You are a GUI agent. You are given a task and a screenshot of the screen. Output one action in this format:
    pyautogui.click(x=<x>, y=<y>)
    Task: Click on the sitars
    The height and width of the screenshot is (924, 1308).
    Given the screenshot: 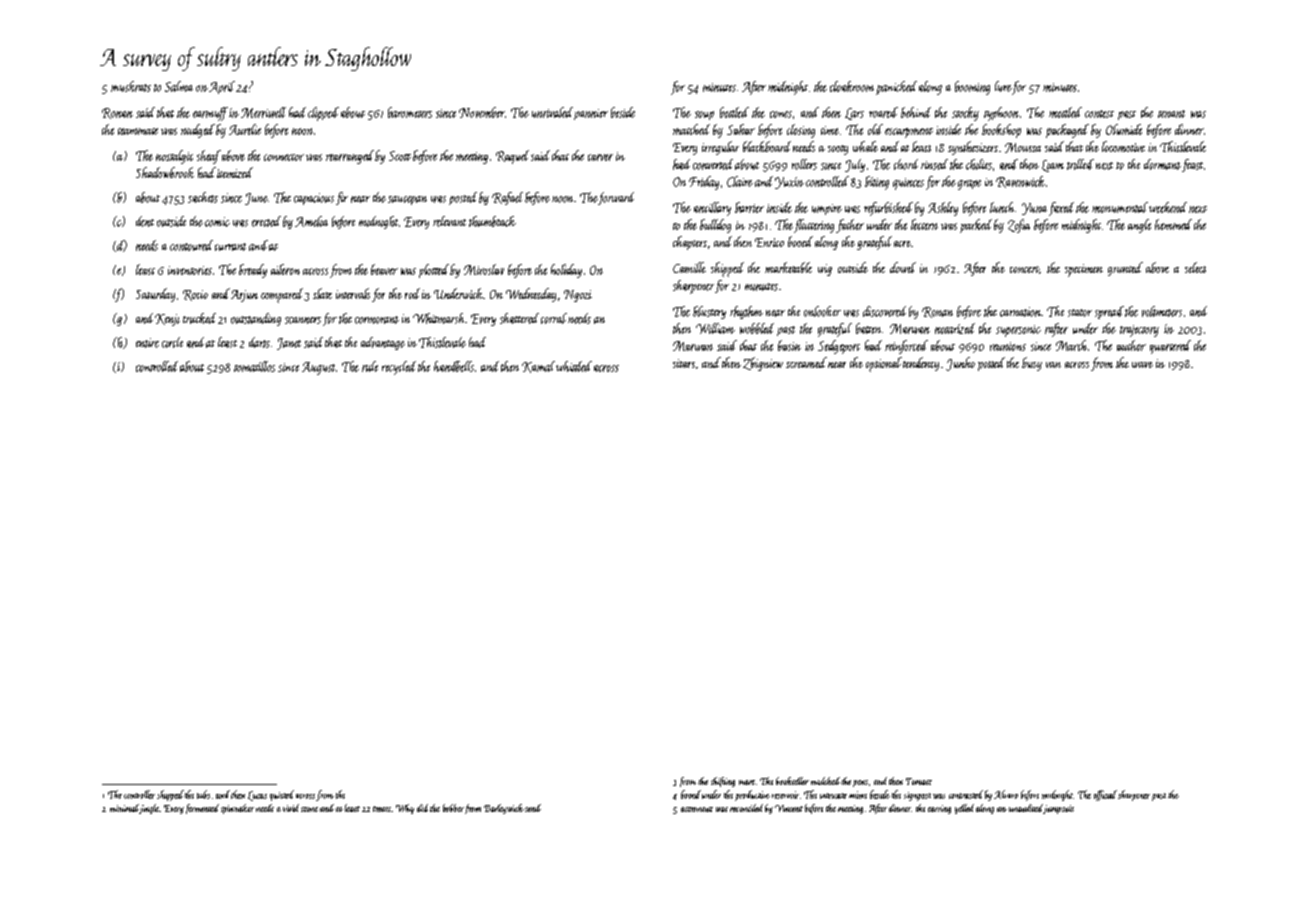 What is the action you would take?
    pyautogui.click(x=684, y=363)
